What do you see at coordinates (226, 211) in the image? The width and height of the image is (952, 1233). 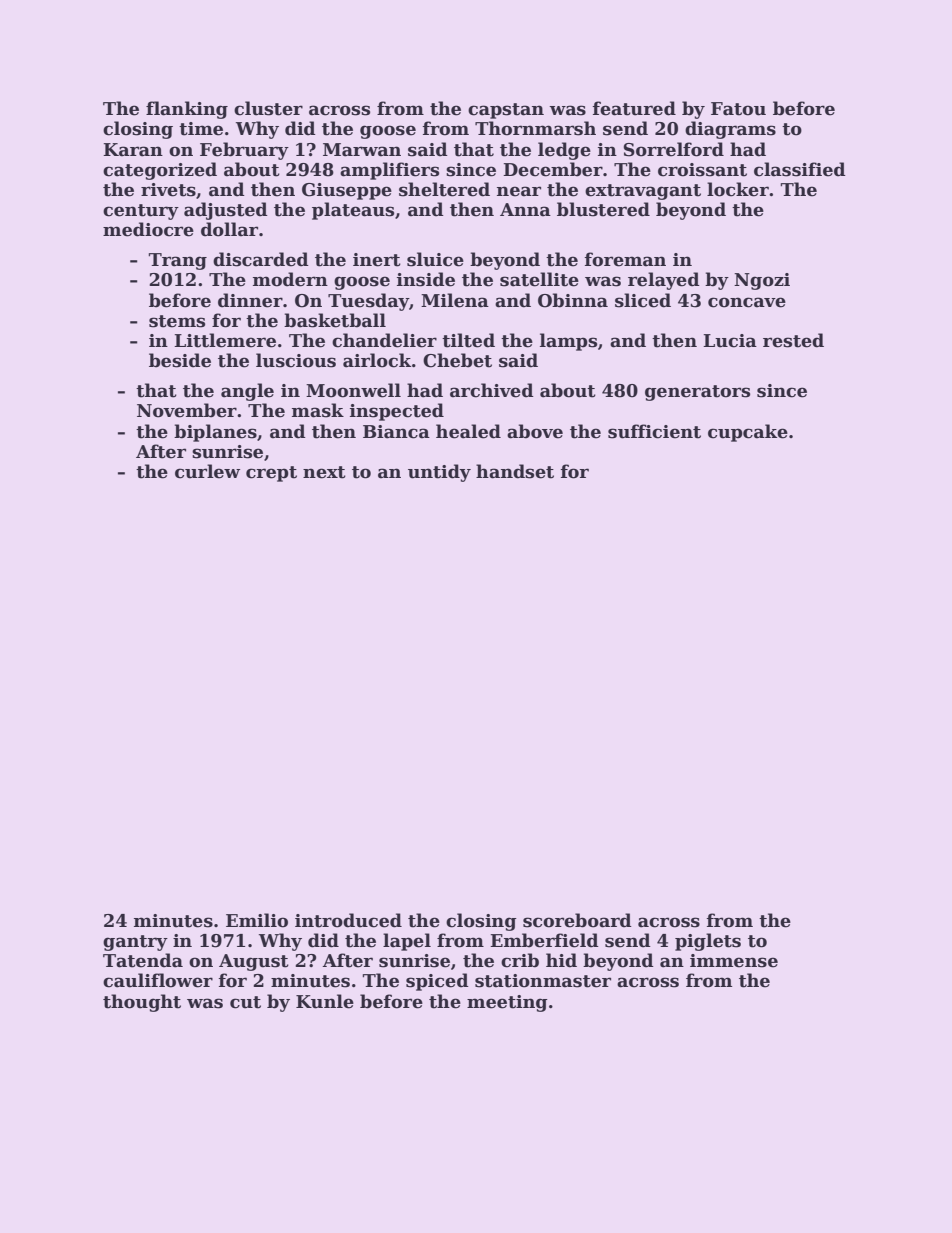 I see `adjusted` at bounding box center [226, 211].
